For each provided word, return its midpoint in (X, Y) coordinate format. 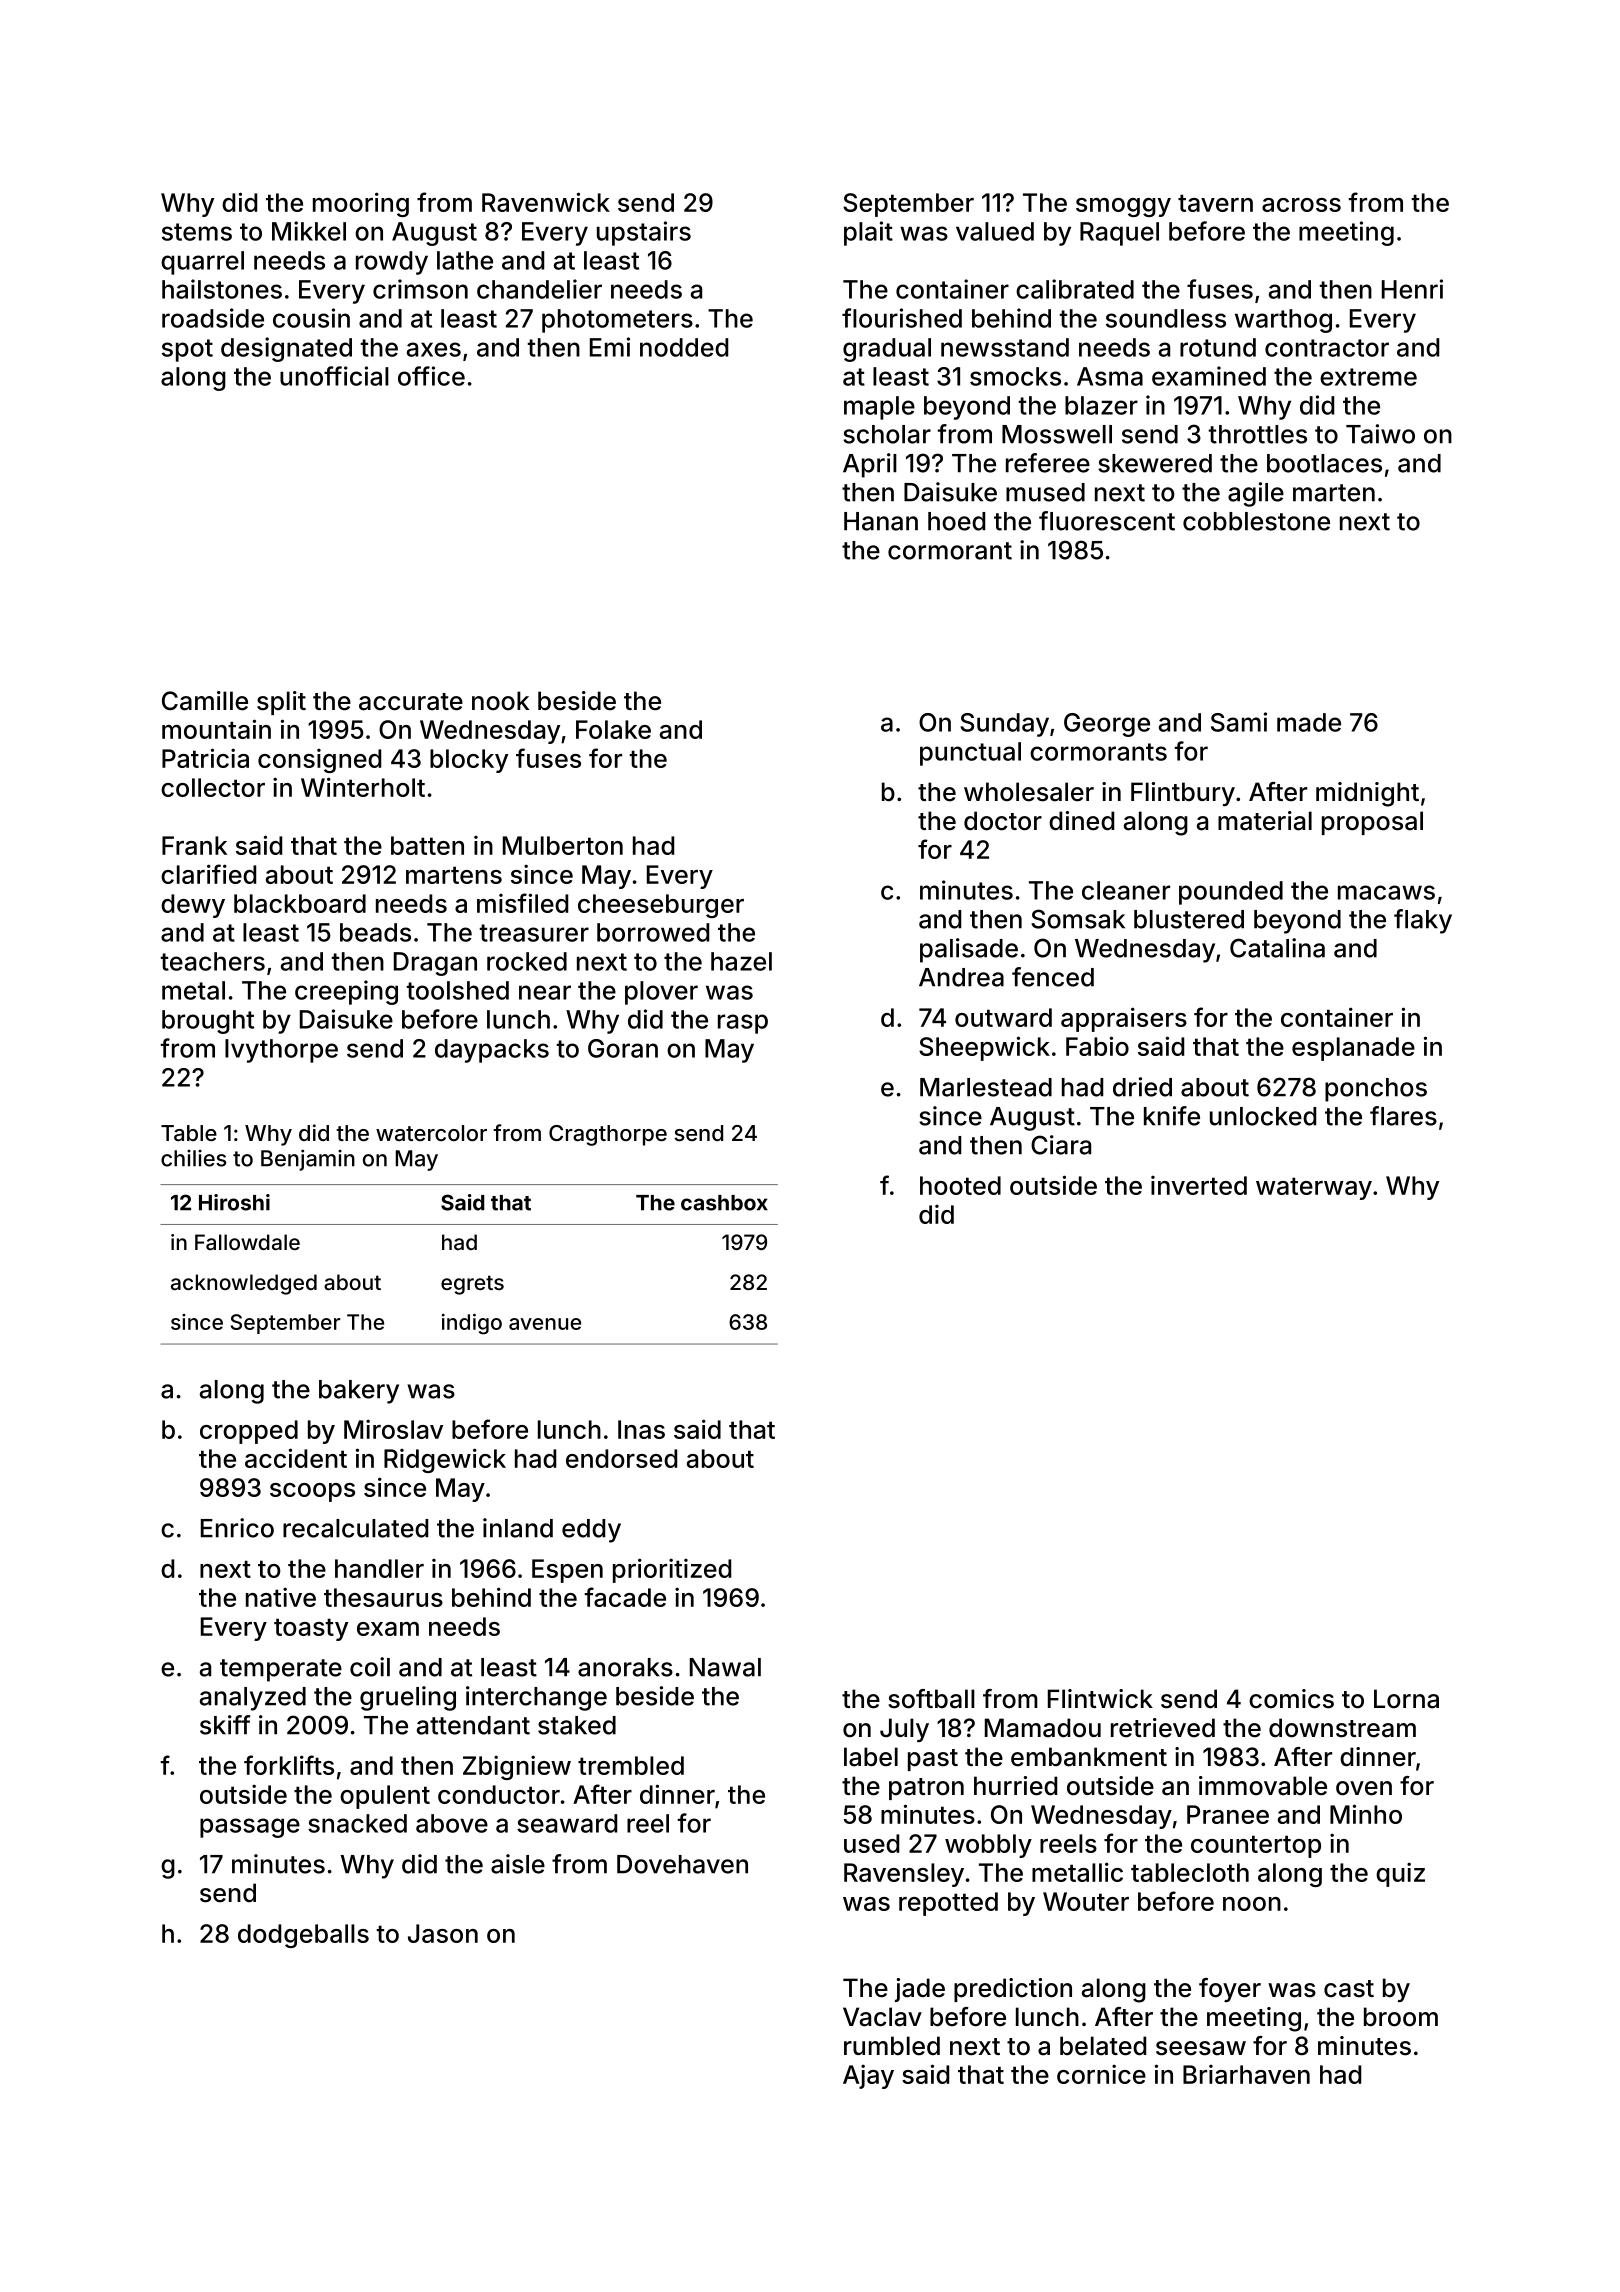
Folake (613, 729)
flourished (902, 318)
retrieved (1163, 1728)
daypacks (492, 1051)
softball (931, 1699)
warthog (1283, 321)
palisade (969, 950)
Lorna (1406, 1699)
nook (500, 701)
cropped (249, 1432)
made (1309, 722)
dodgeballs (303, 1936)
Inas (641, 1429)
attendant (473, 1725)
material (1265, 821)
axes (434, 349)
